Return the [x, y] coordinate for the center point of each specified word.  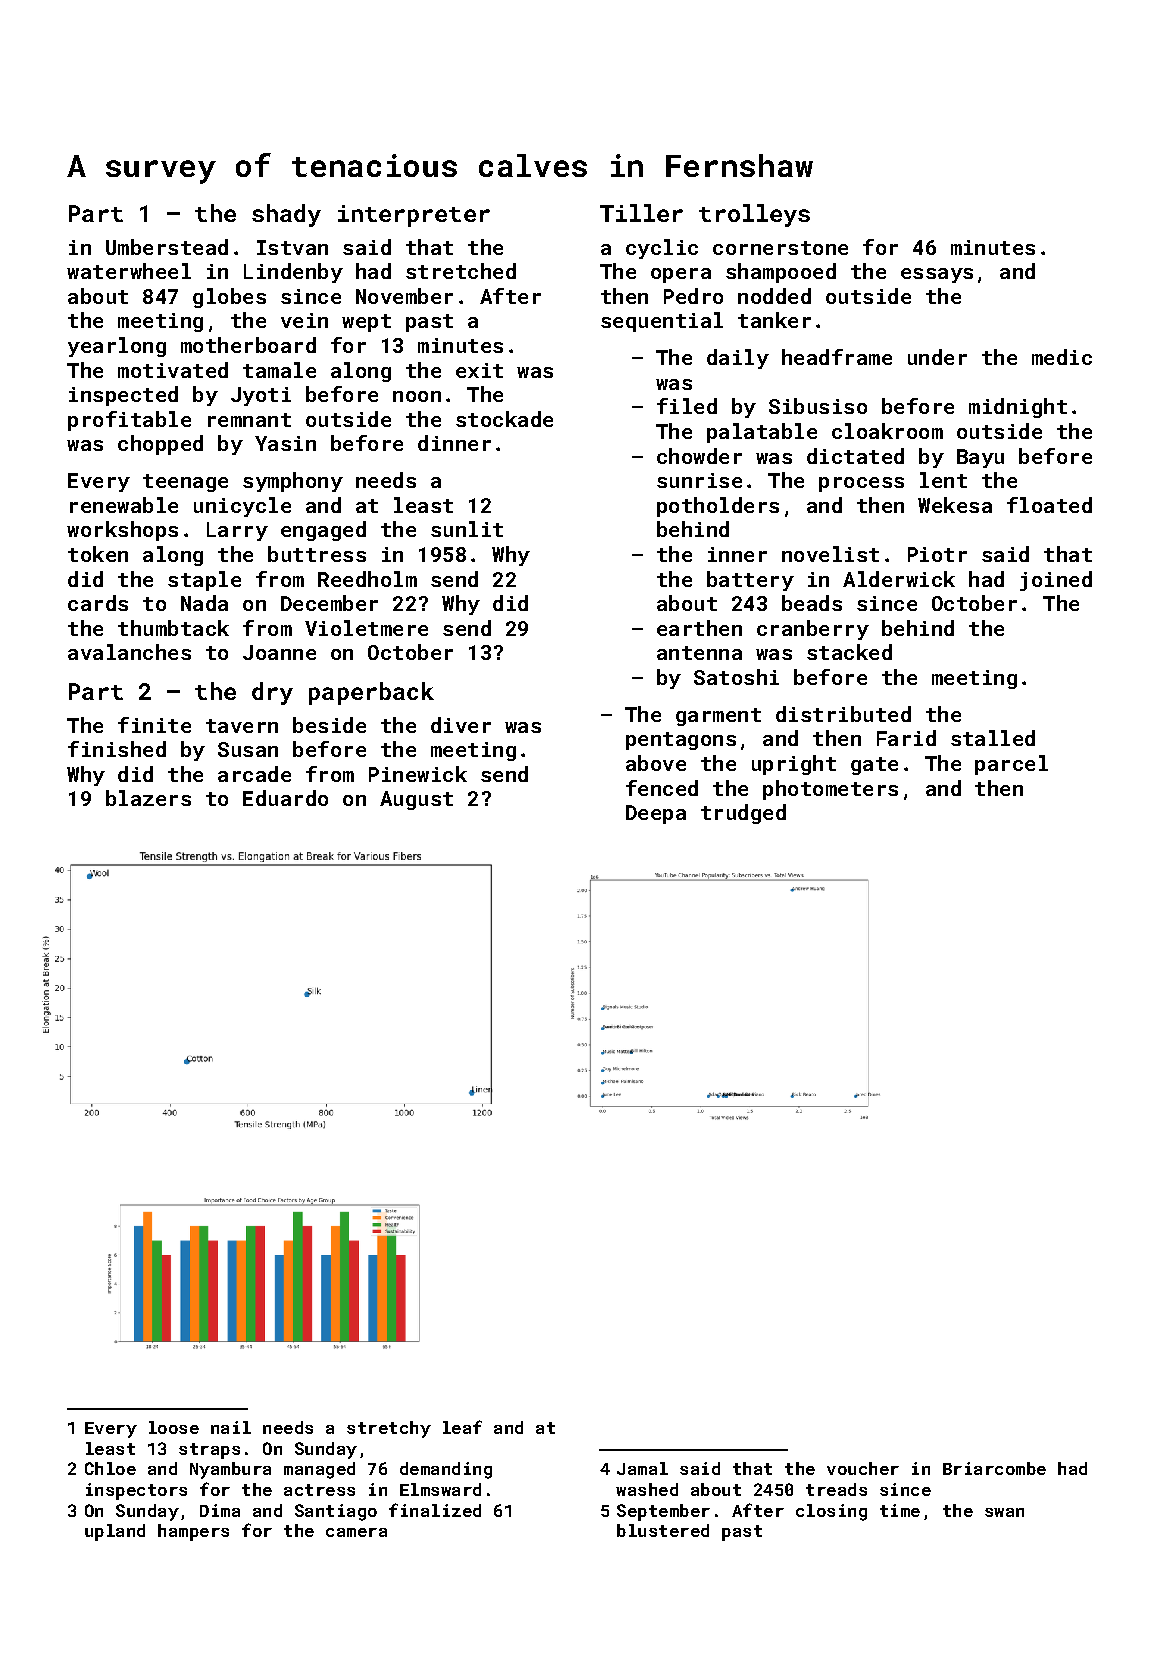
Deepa [656, 814]
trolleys [754, 215]
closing [831, 1512]
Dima [220, 1510]
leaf [462, 1427]
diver [461, 725]
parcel [1011, 765]
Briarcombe [994, 1468]
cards [98, 603]
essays [937, 275]
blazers [148, 798]
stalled [993, 738]
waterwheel [129, 271]
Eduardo [285, 798]
